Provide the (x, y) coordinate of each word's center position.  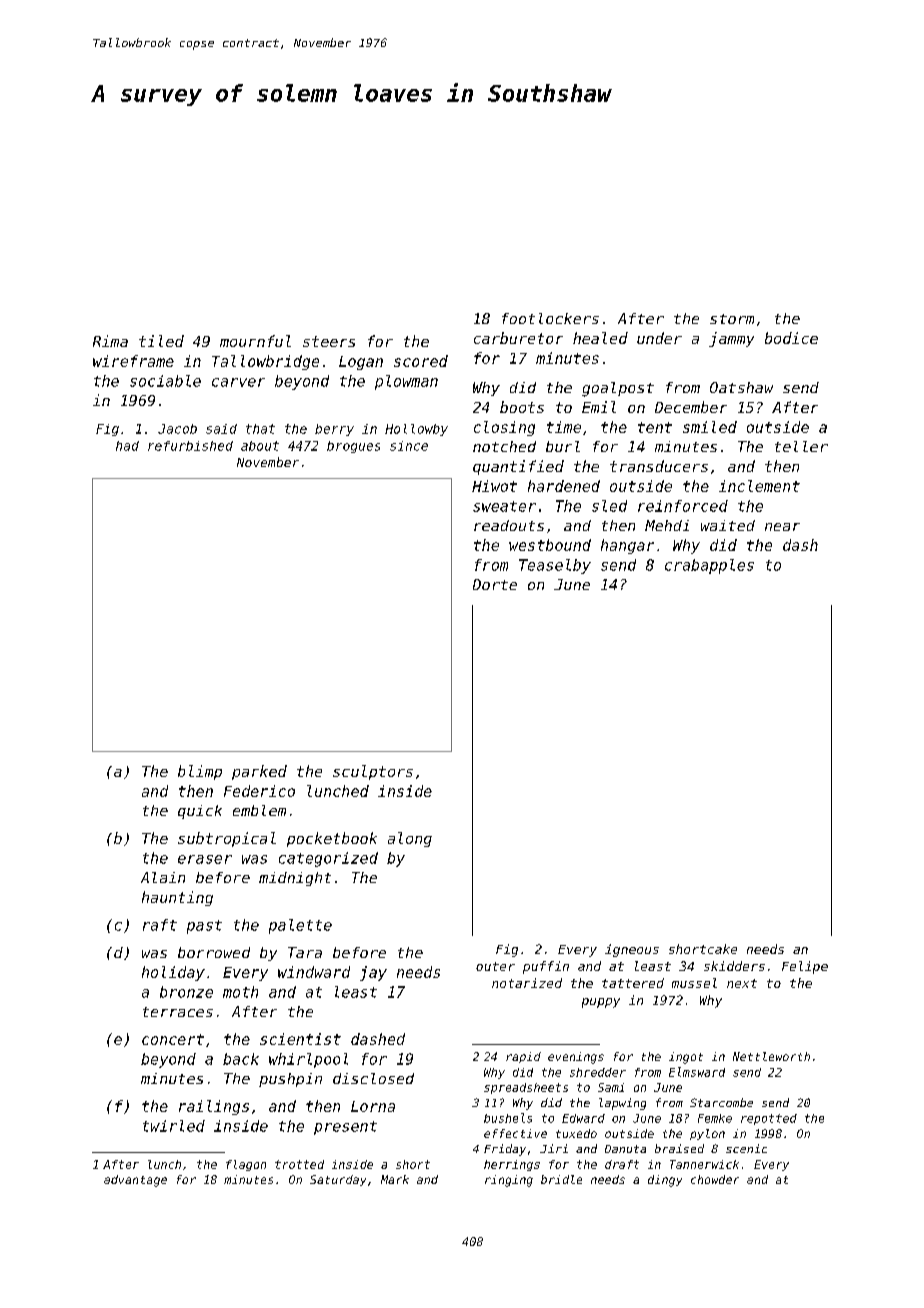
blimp (200, 772)
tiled (161, 341)
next (742, 983)
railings (214, 1107)
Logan (361, 363)
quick (200, 812)
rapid (523, 1057)
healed (600, 338)
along (410, 839)
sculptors (373, 772)
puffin (546, 967)
